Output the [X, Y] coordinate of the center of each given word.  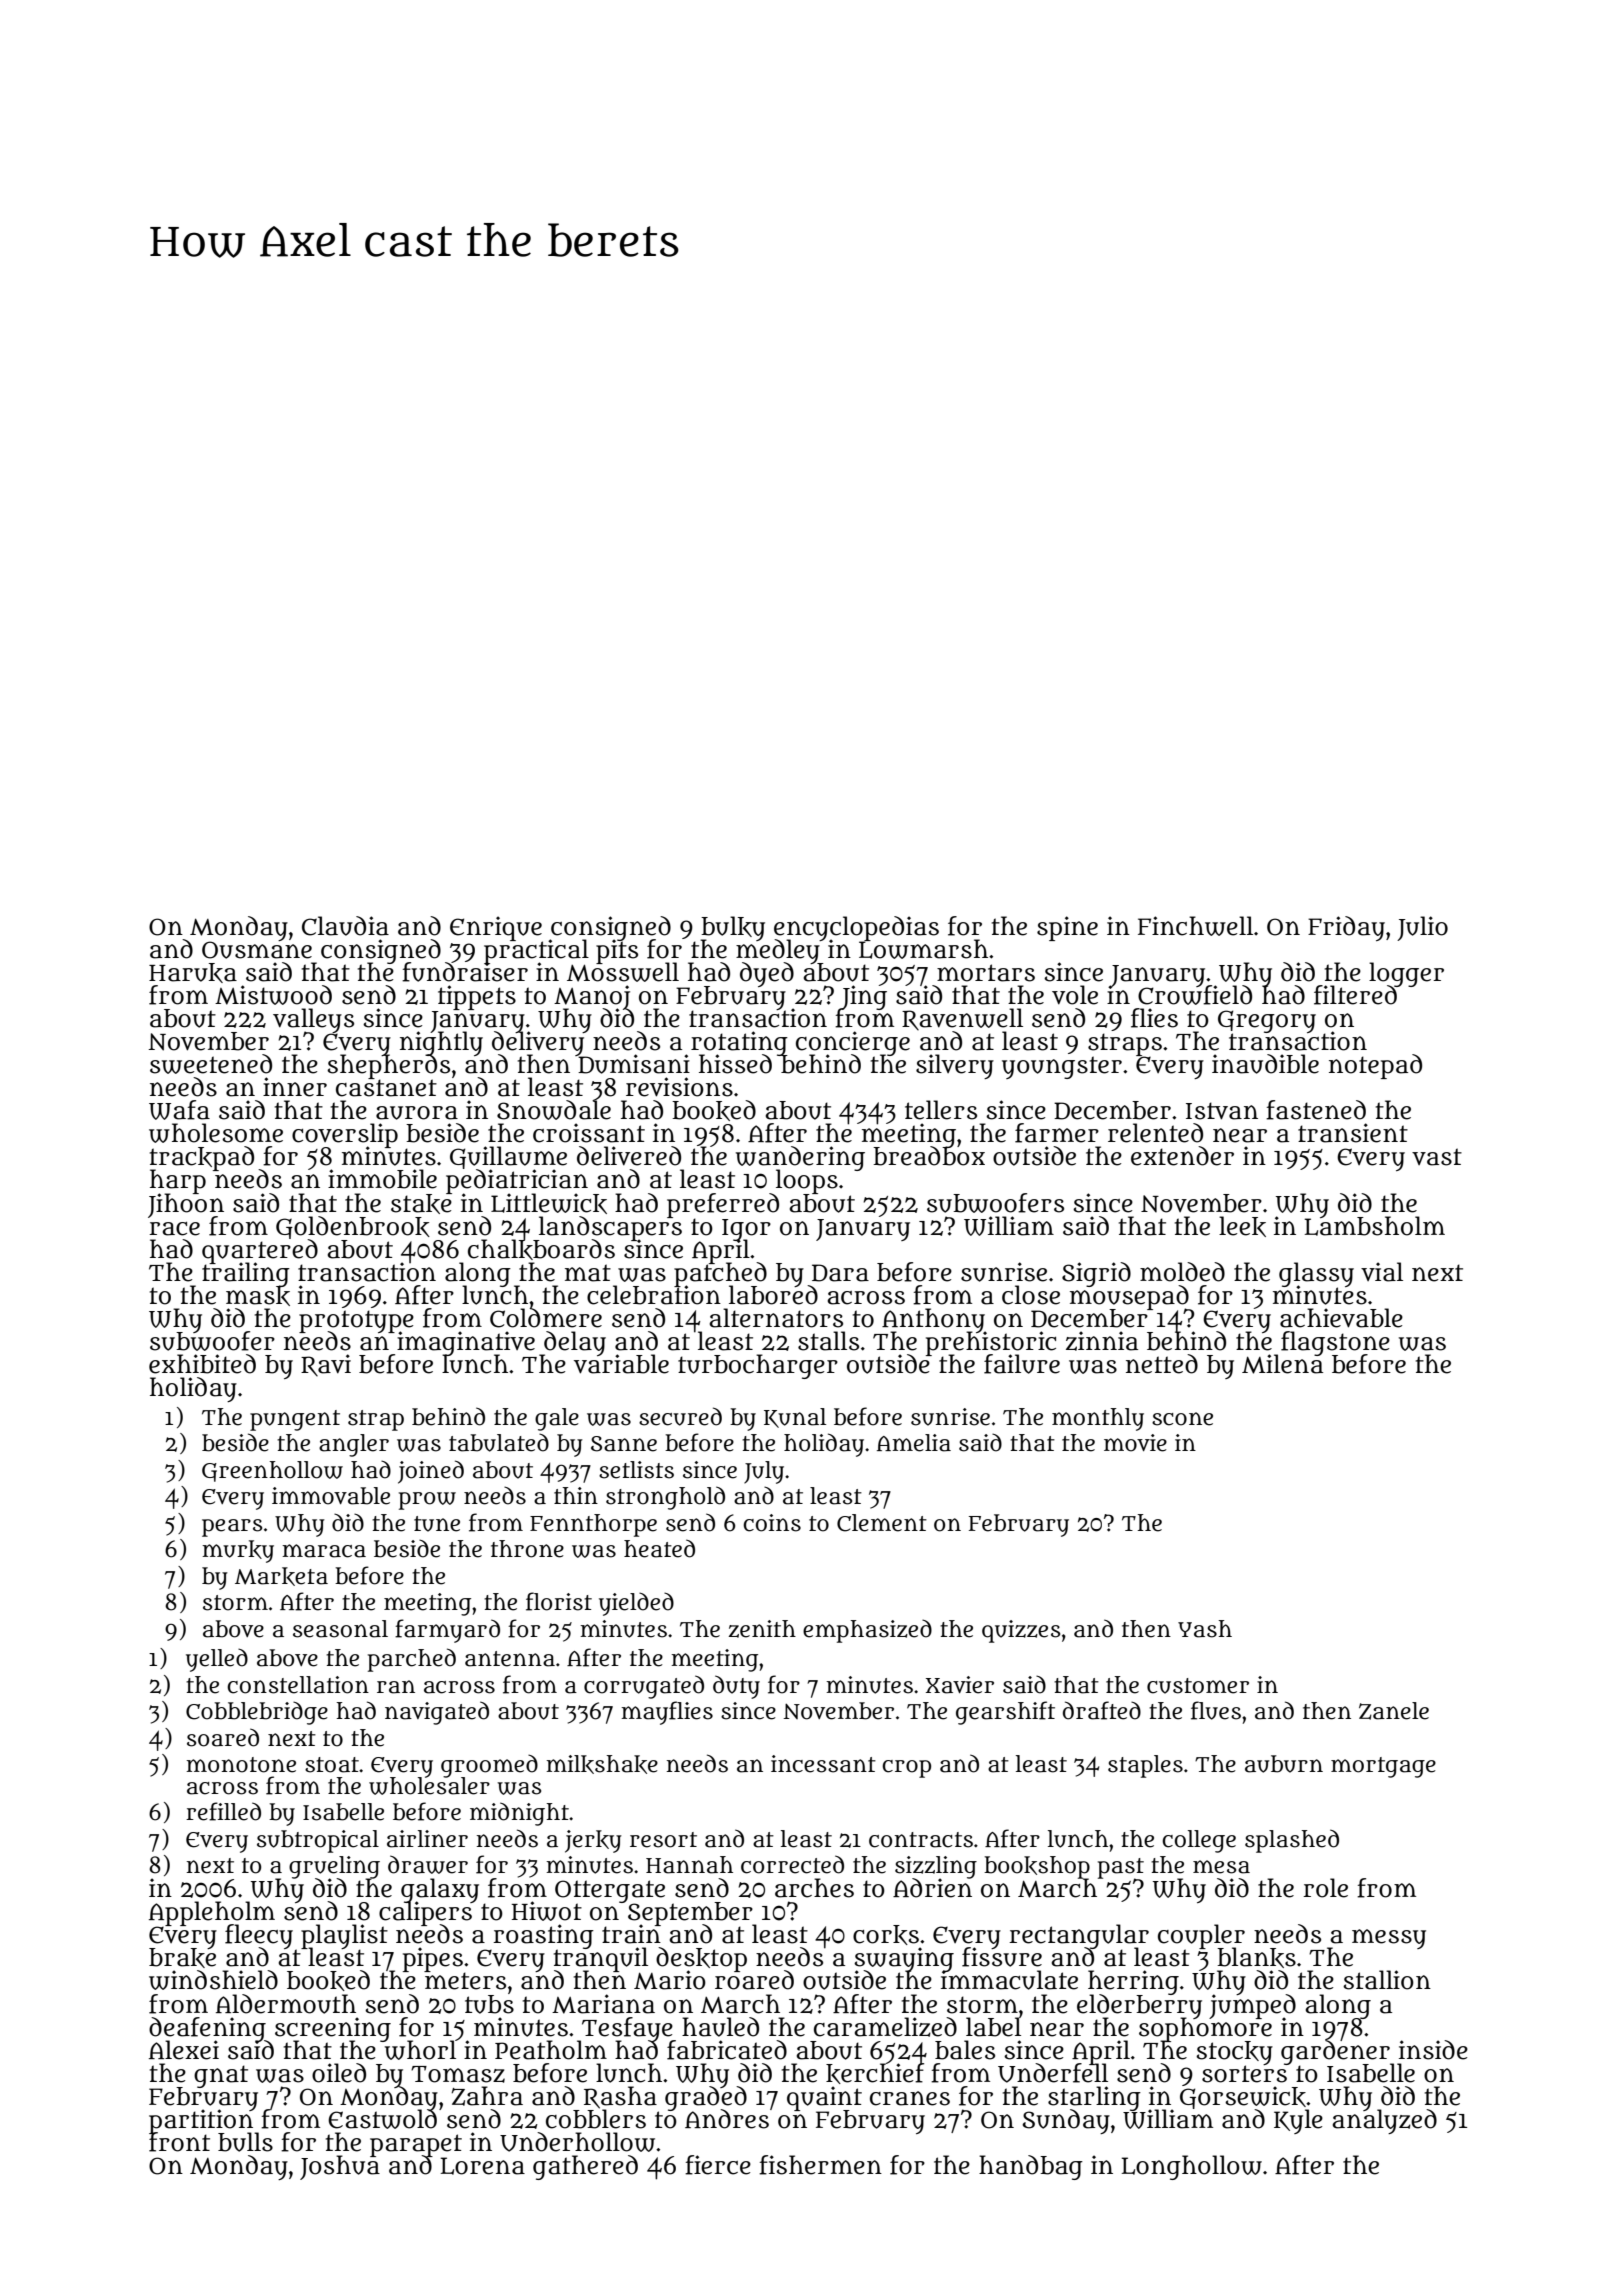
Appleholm [212, 1913]
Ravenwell [962, 1019]
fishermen [820, 2165]
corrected [792, 1864]
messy [1389, 1939]
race [174, 1229]
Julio [1422, 928]
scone [1182, 1419]
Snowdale [554, 1110]
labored [773, 1295]
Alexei [184, 2050]
